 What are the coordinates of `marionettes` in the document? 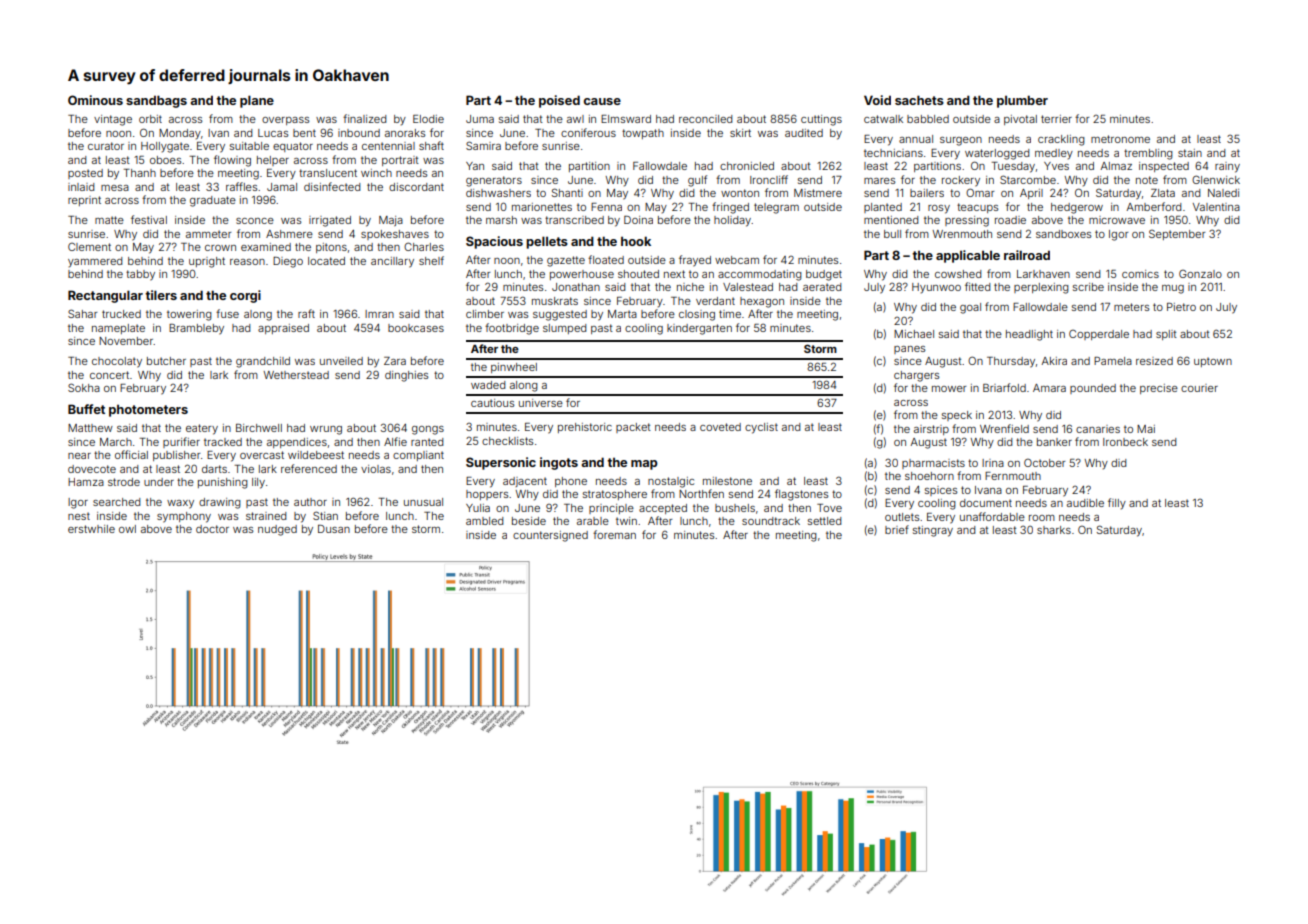 It's located at (542, 207).
